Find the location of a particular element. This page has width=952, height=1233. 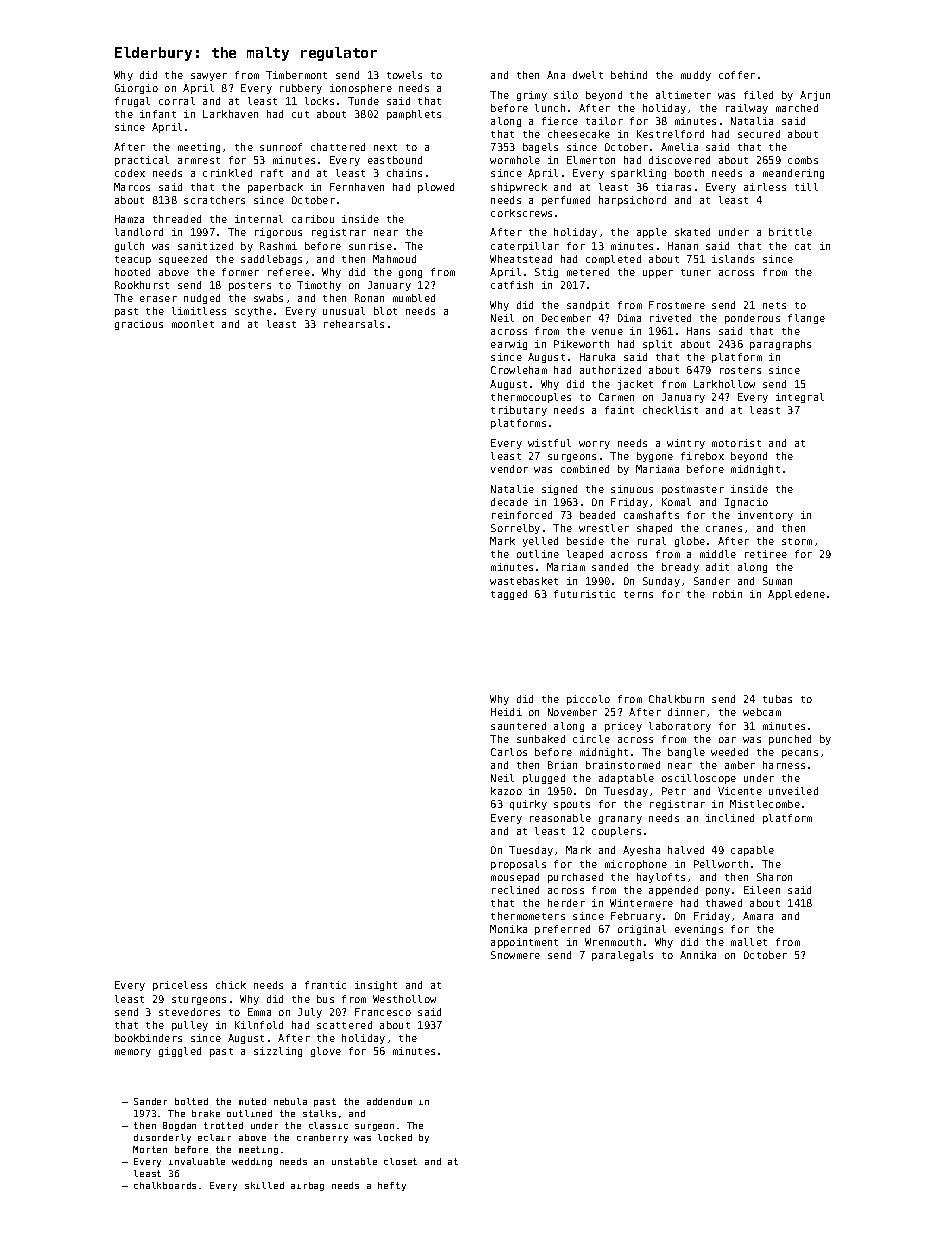

plowed is located at coordinates (436, 188).
